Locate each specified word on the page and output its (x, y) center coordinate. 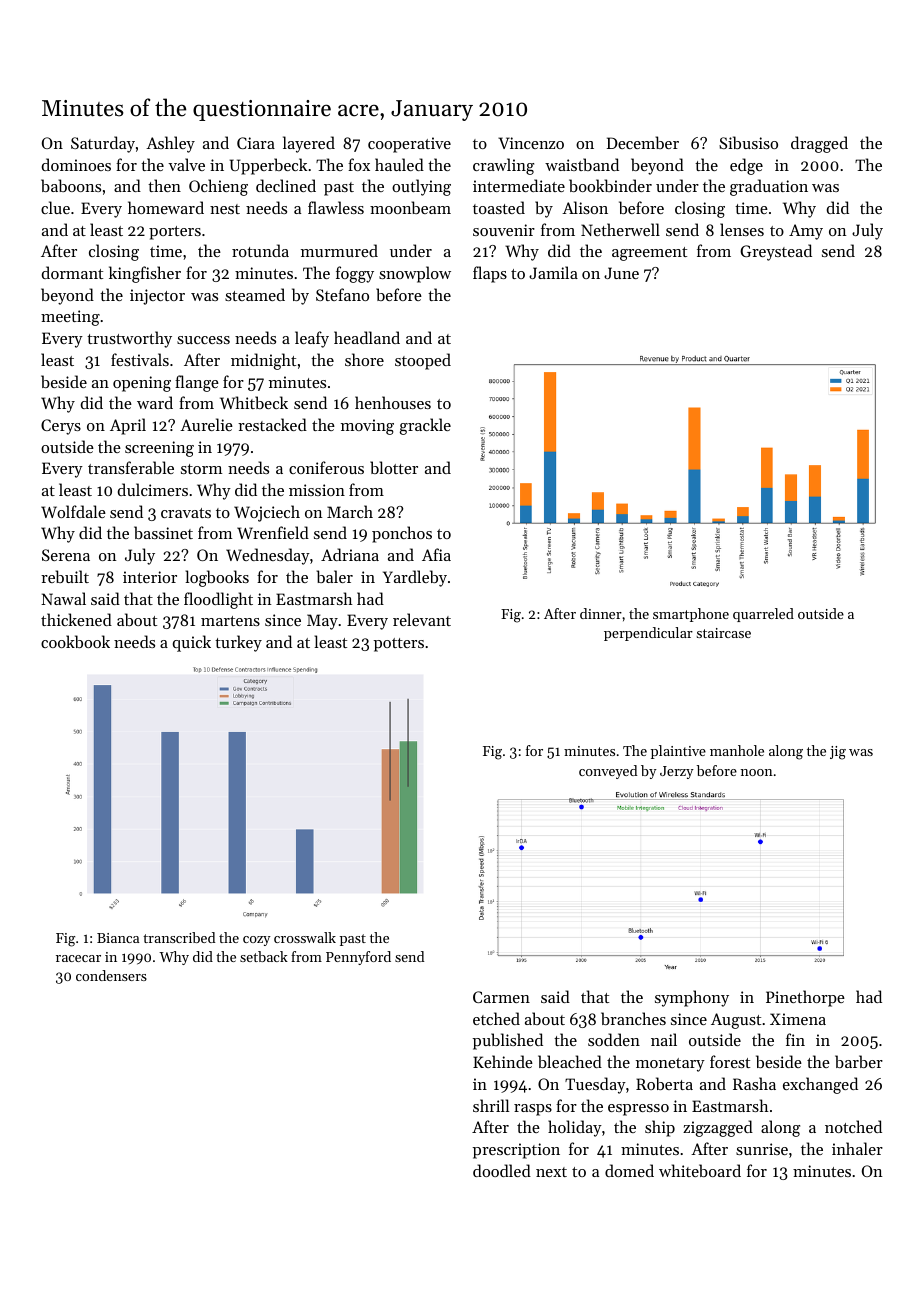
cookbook (75, 641)
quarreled (763, 615)
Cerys (61, 427)
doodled (502, 1170)
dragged (819, 144)
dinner (601, 613)
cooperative (409, 145)
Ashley (170, 144)
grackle (425, 426)
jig (838, 753)
